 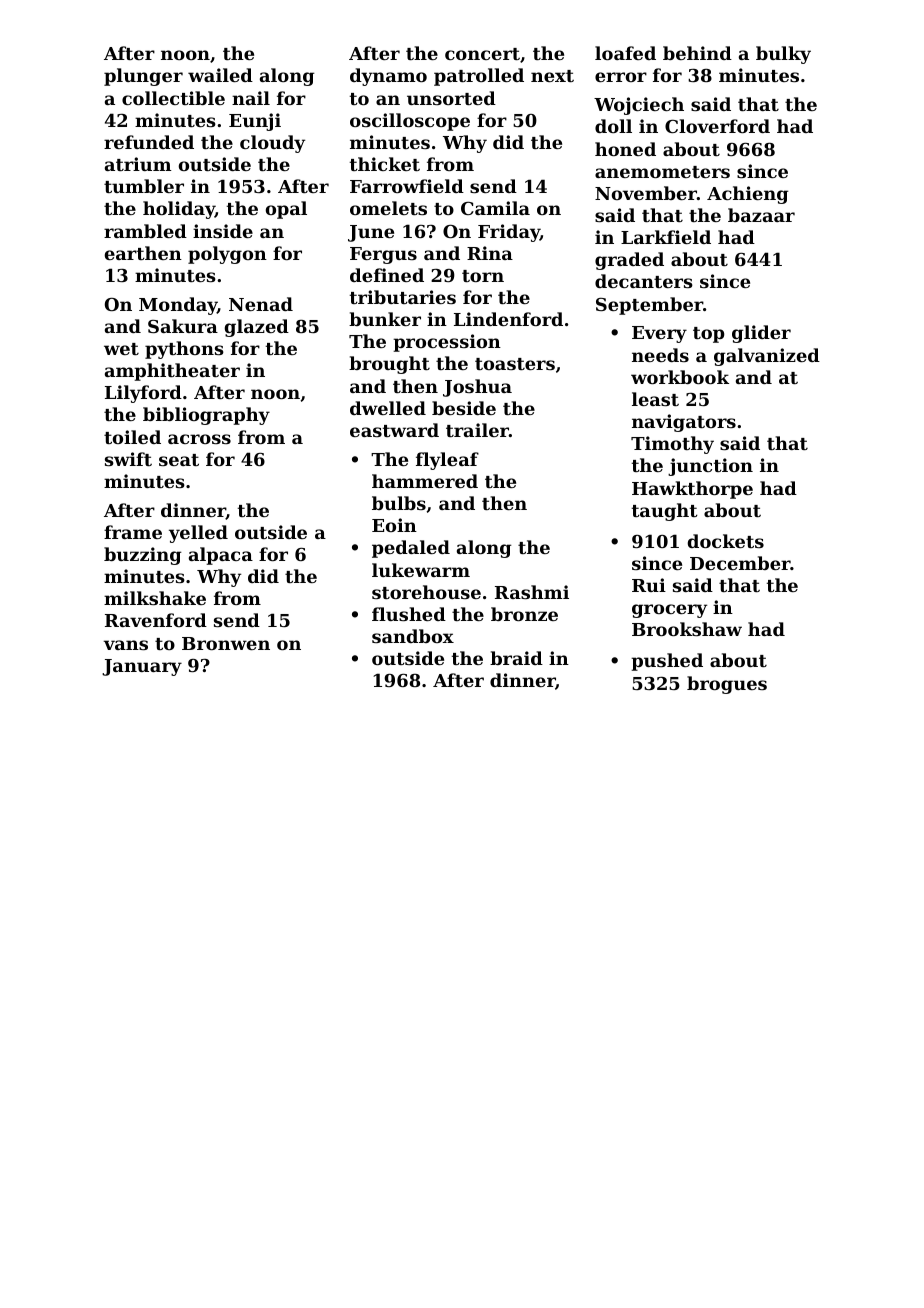 I want to click on wet, so click(x=121, y=349).
